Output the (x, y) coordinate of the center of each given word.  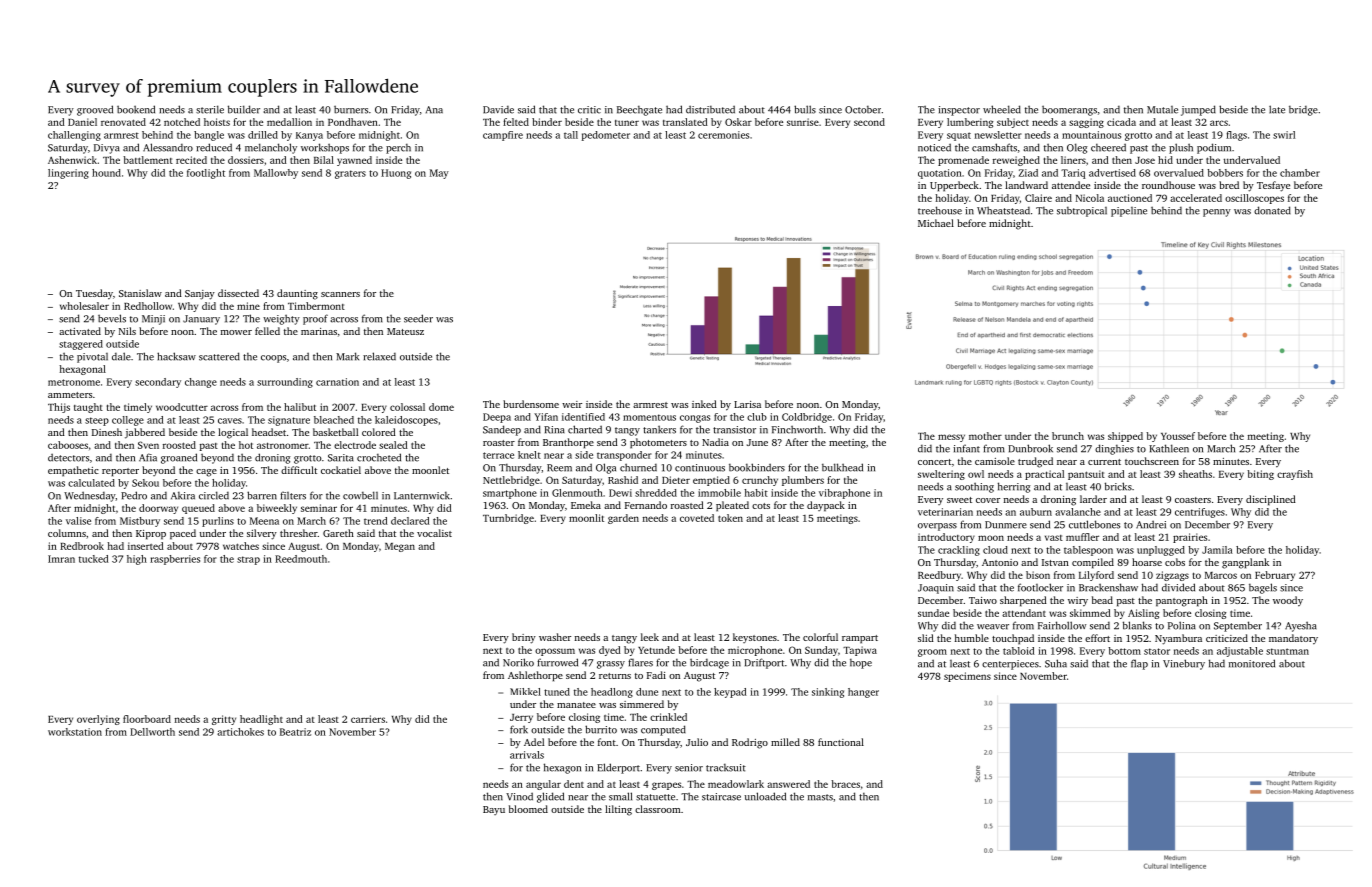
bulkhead (842, 467)
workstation (75, 732)
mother (985, 436)
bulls (805, 109)
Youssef (1178, 436)
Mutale (1162, 110)
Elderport (618, 768)
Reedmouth (301, 559)
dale (121, 356)
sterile (210, 109)
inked (704, 404)
